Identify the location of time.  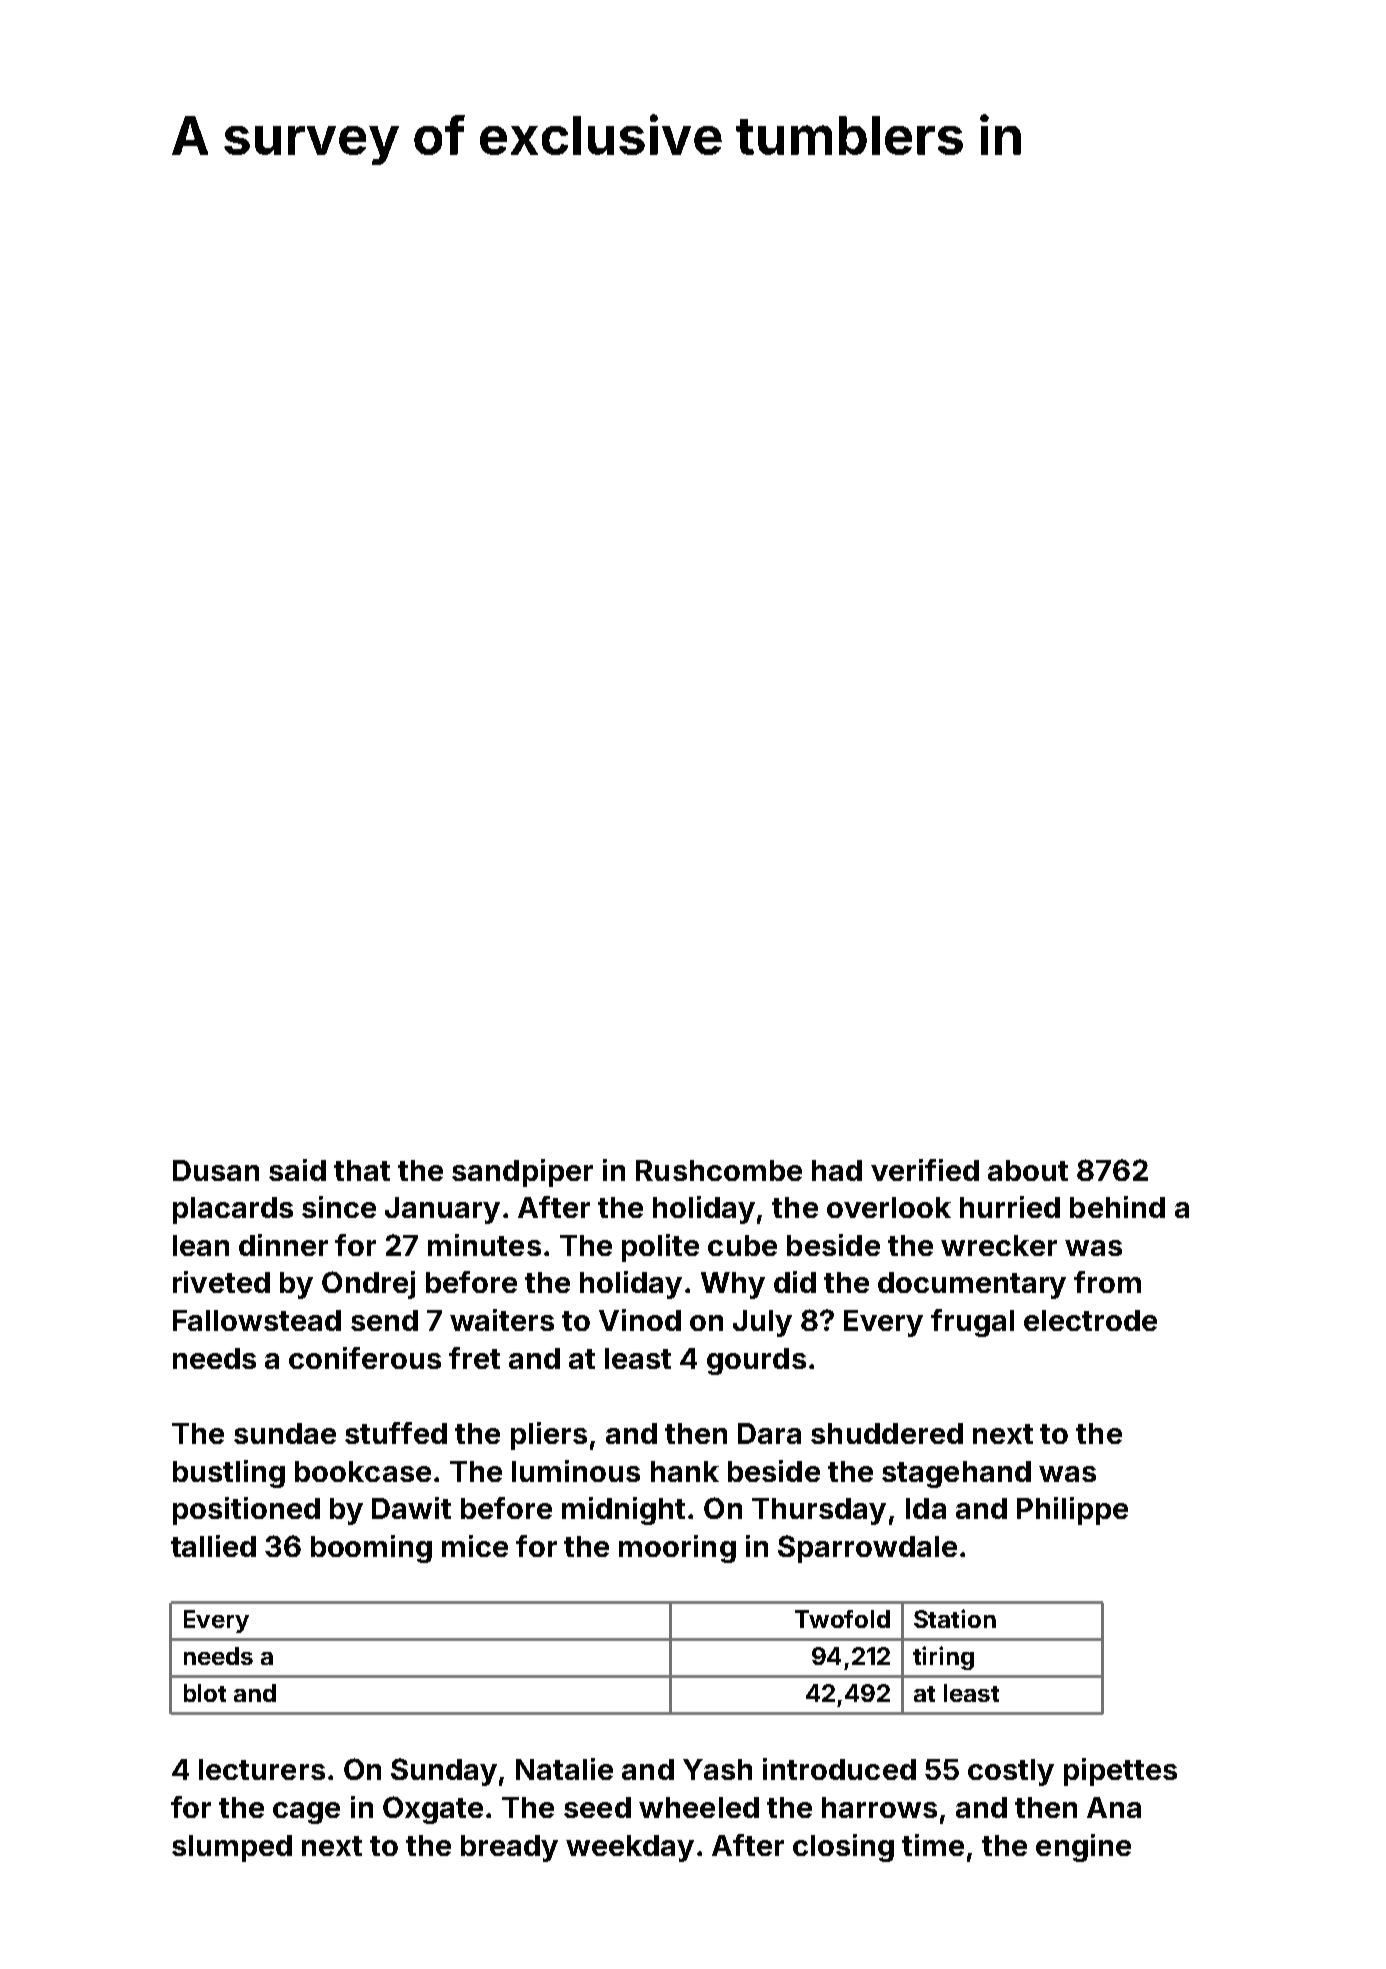
(933, 1845).
